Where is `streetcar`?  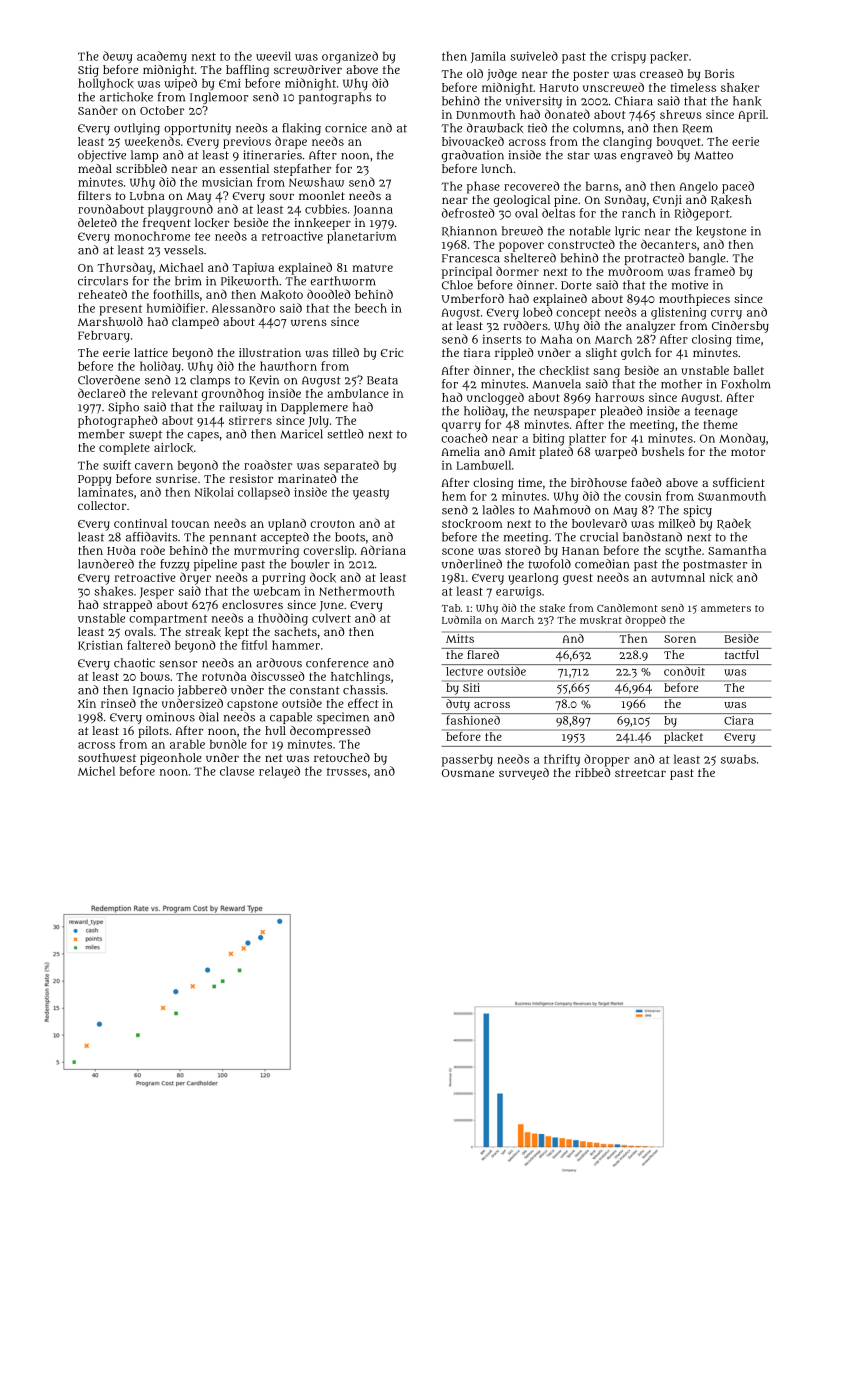 streetcar is located at coordinates (640, 773).
